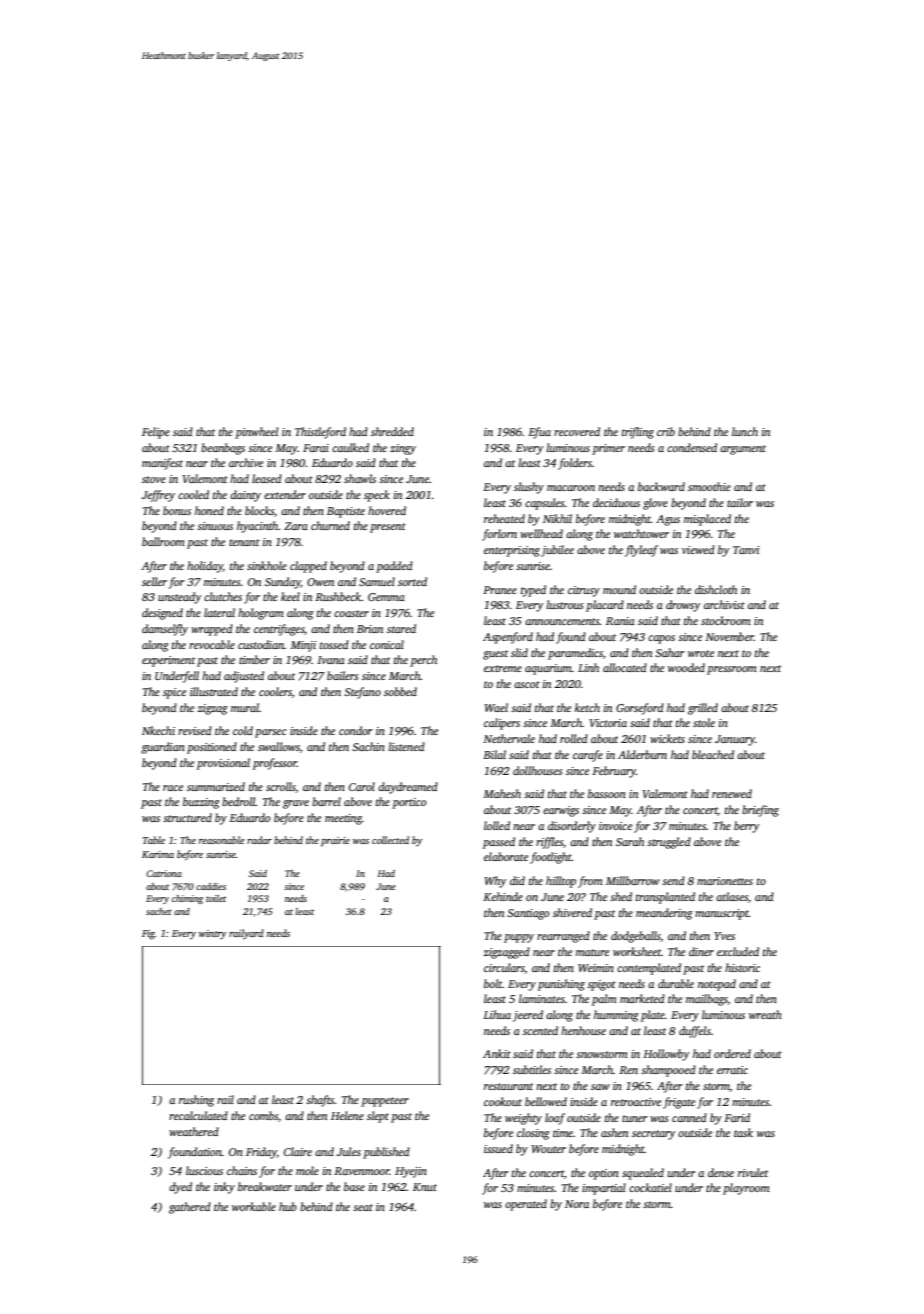 This document has height=1314, width=924. Describe the element at coordinates (666, 431) in the document. I see `crib` at that location.
